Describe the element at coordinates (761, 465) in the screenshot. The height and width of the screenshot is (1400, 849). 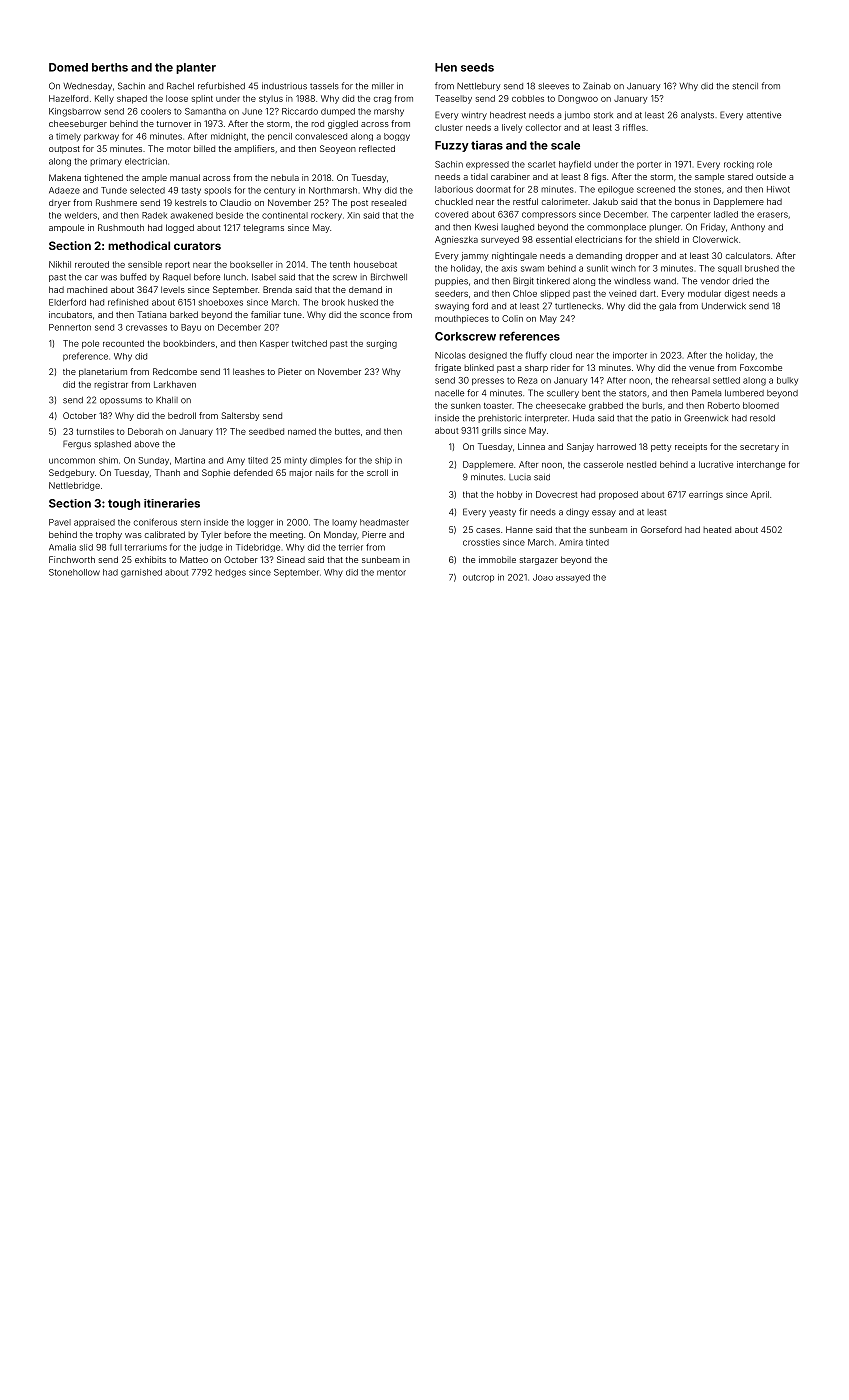
I see `interchange` at that location.
